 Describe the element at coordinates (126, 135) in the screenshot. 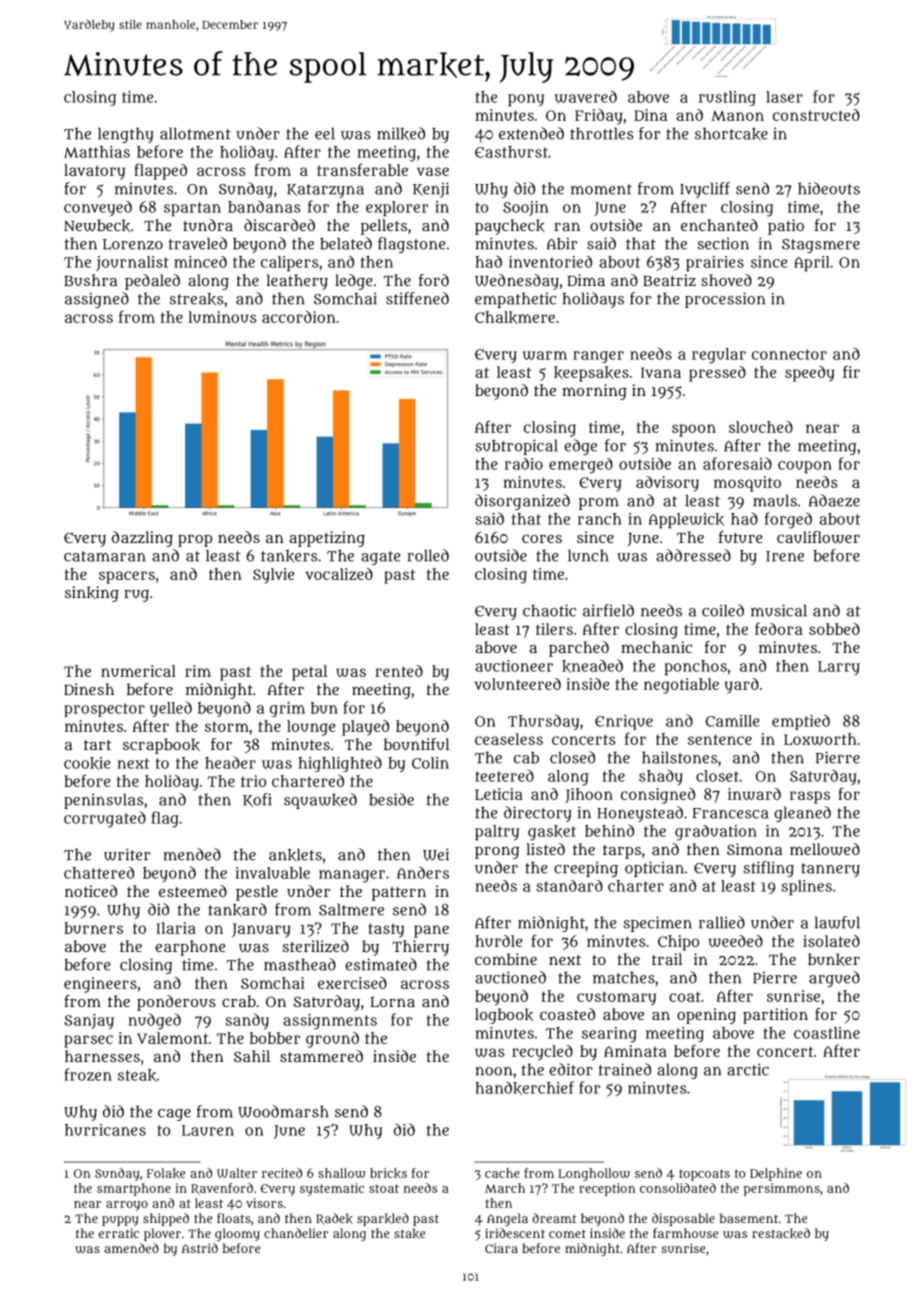

I see `lengthy` at that location.
